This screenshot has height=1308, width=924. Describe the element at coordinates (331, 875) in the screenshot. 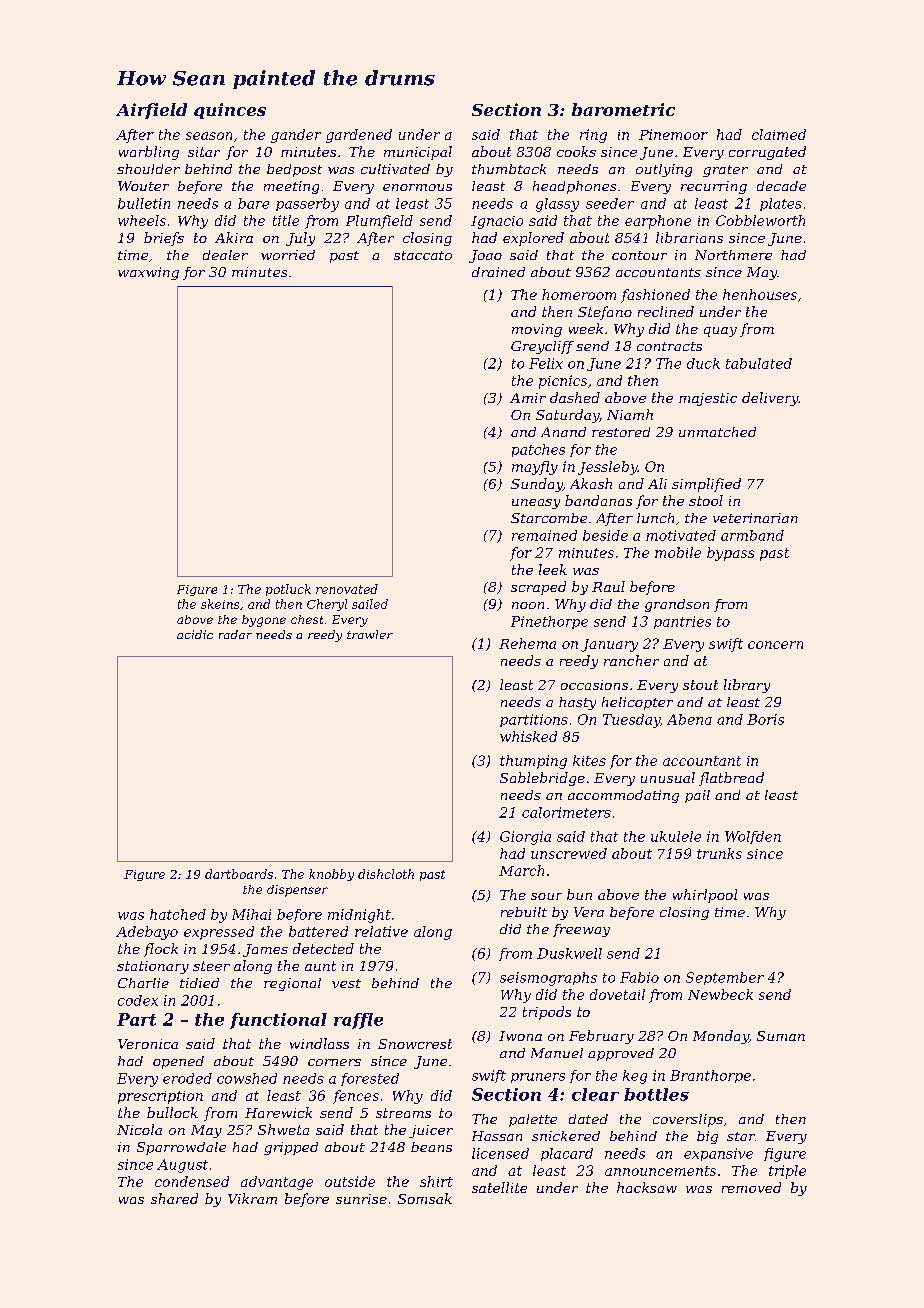

I see `knobby` at that location.
